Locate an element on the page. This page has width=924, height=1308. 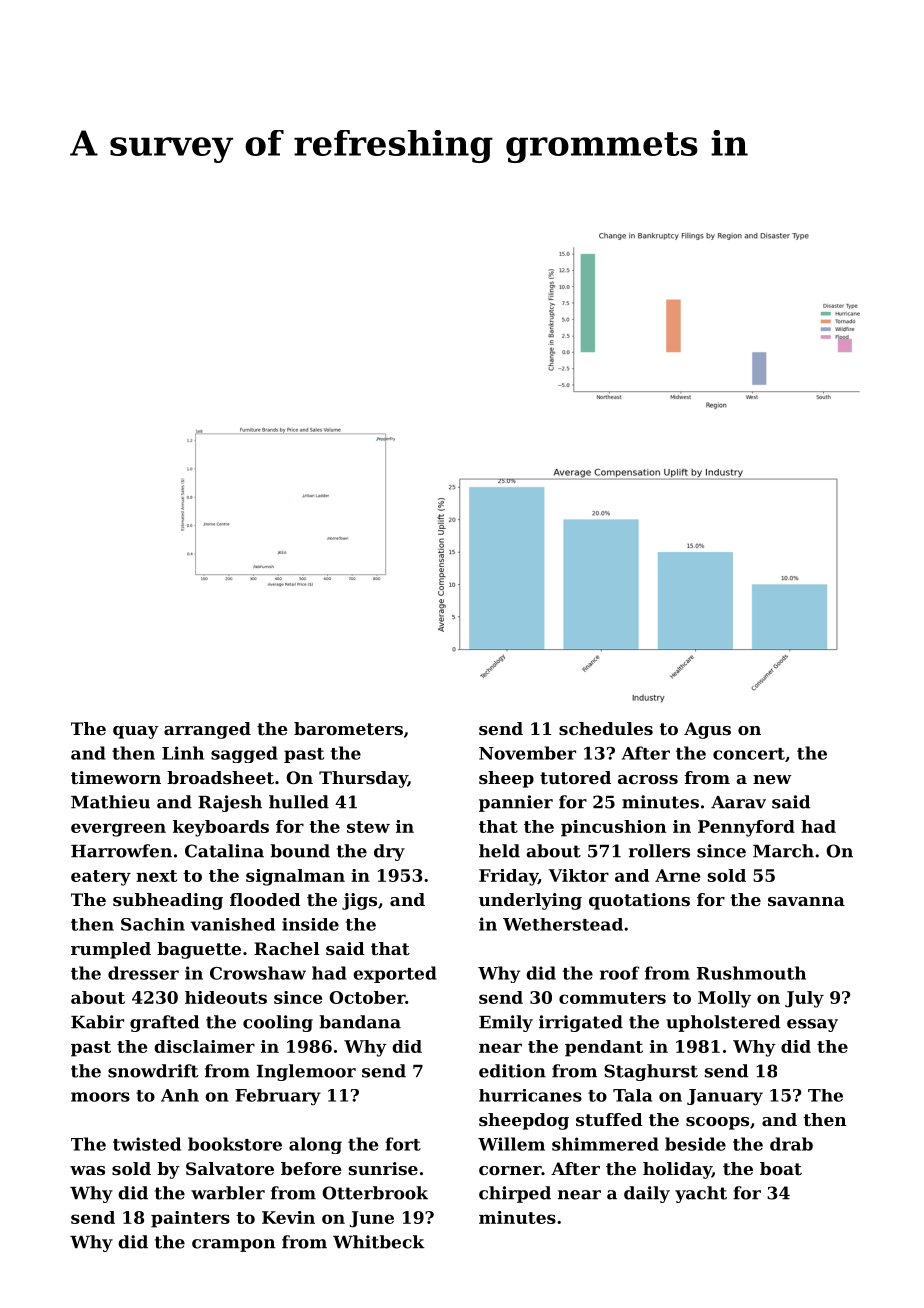
pannier is located at coordinates (516, 803).
